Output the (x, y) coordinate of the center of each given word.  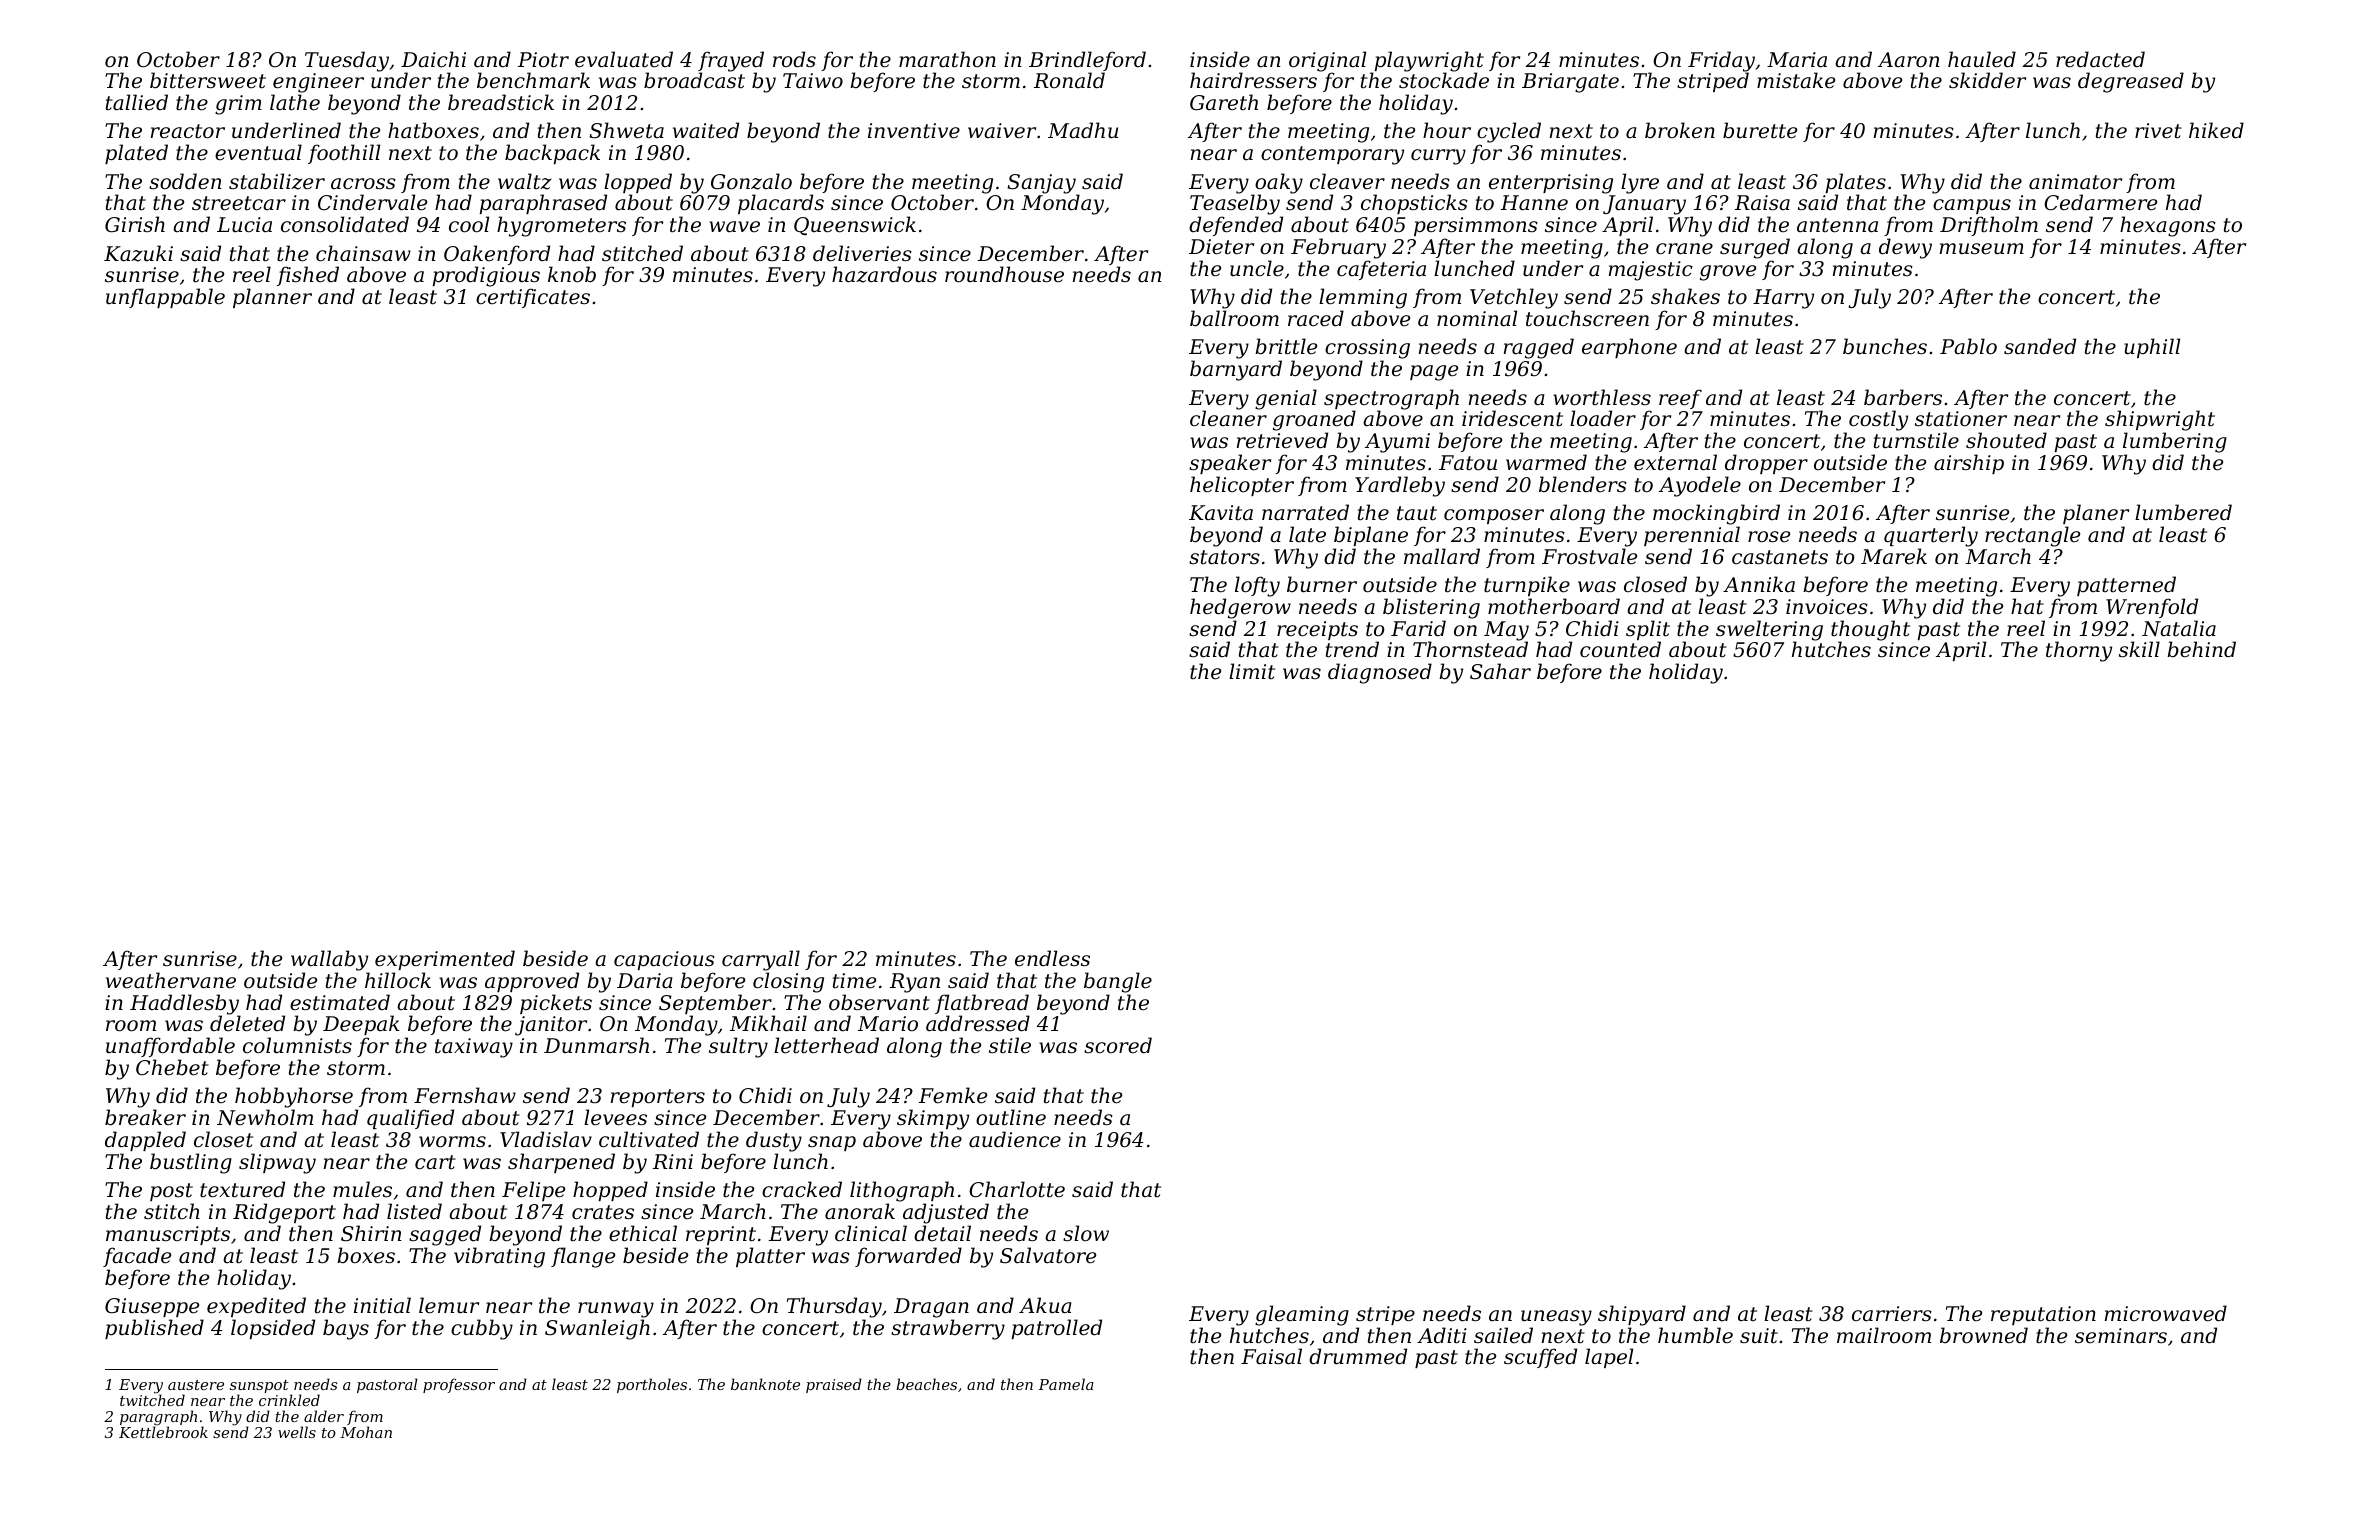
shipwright (2160, 420)
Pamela (1066, 1384)
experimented (445, 960)
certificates (533, 298)
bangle (1118, 982)
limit (1252, 671)
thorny (2079, 651)
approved (532, 982)
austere (196, 1385)
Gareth (1224, 102)
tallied (137, 102)
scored (1118, 1045)
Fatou (1468, 463)
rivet (2158, 131)
